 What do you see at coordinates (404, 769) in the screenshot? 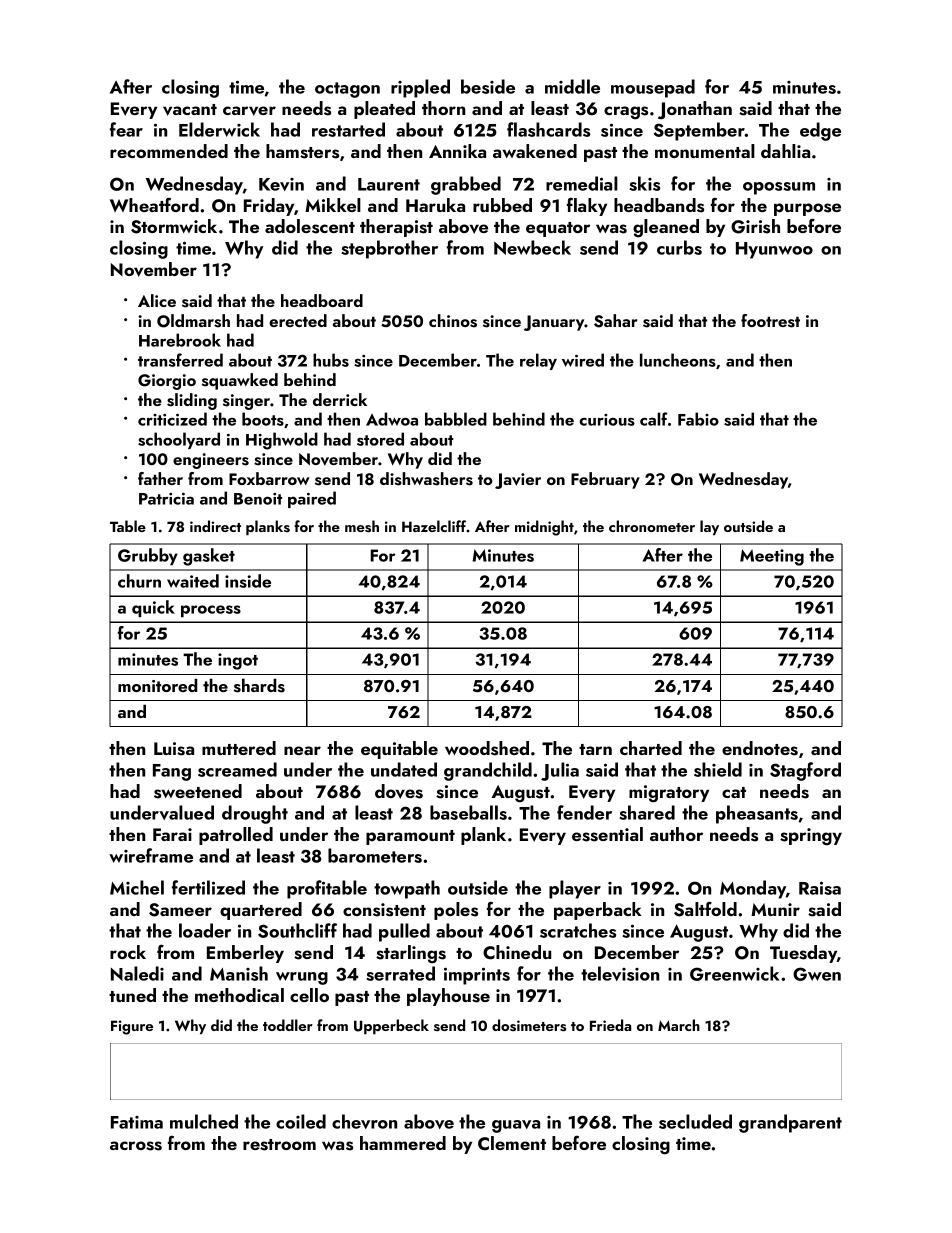
I see `undated` at bounding box center [404, 769].
